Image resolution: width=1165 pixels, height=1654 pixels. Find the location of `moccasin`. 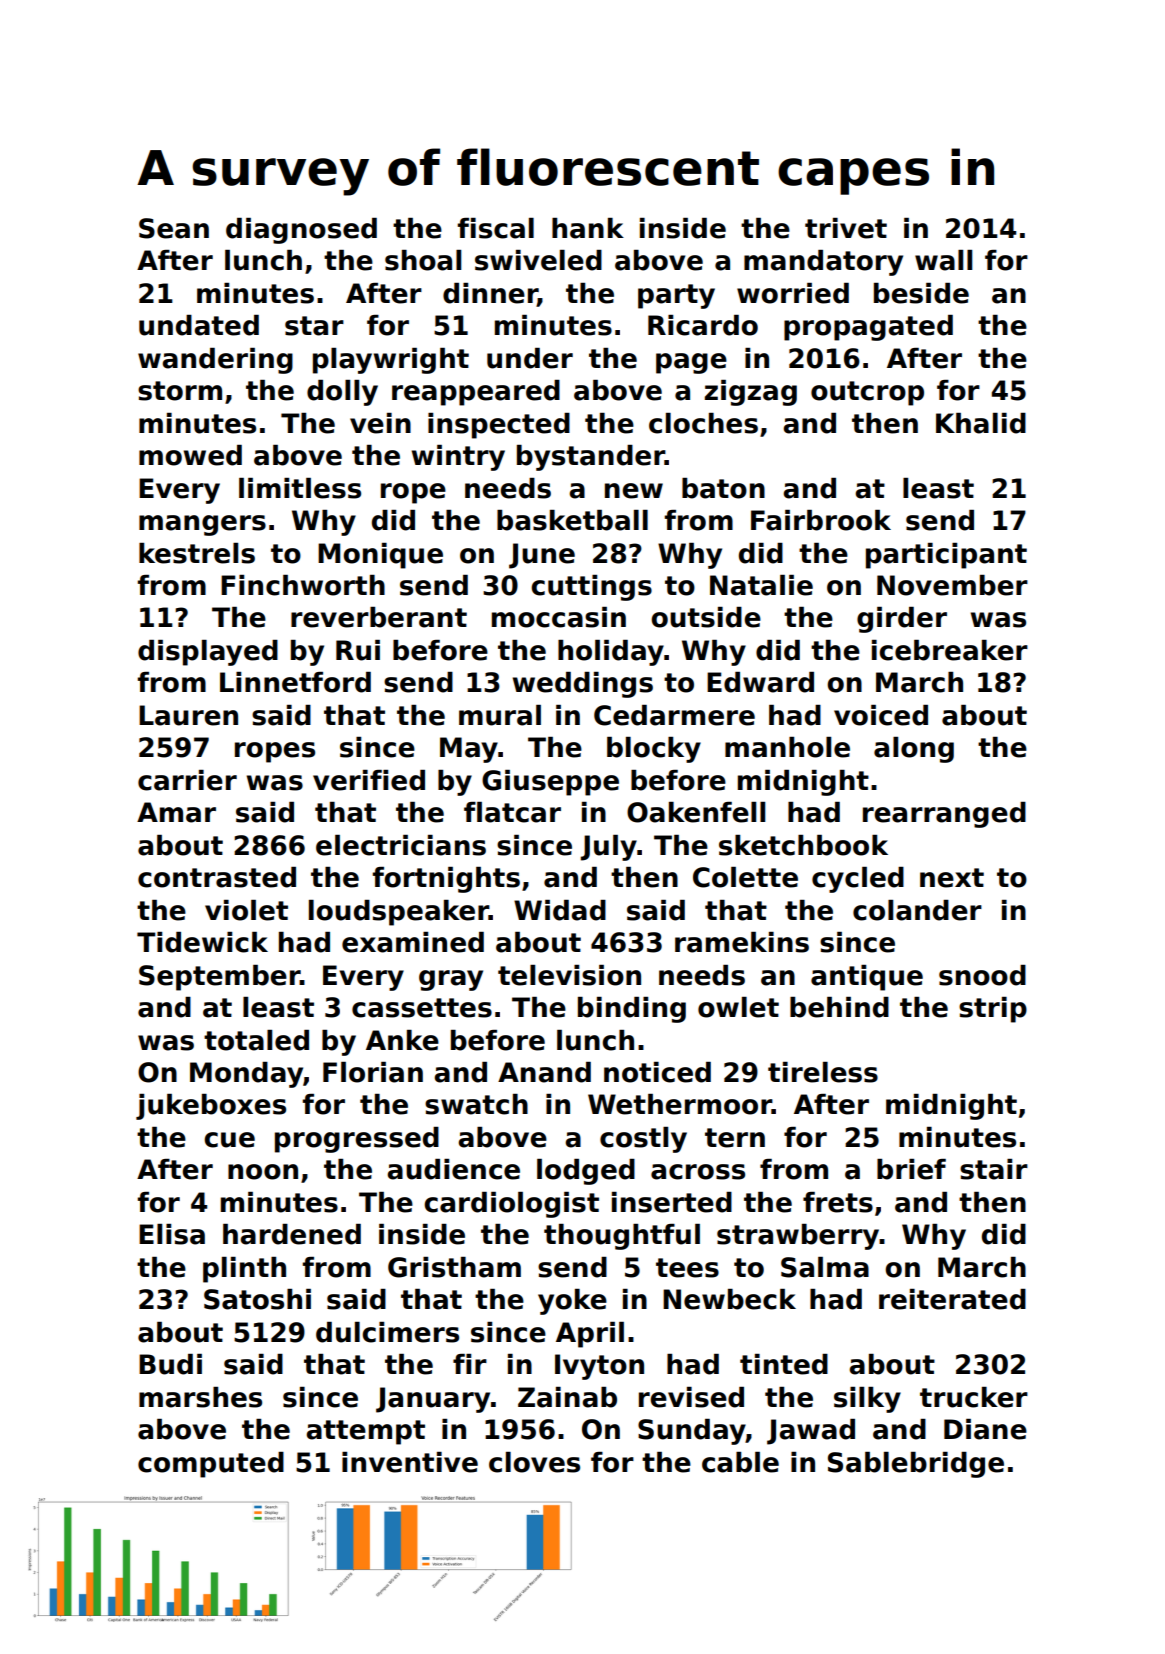

moccasin is located at coordinates (559, 617).
